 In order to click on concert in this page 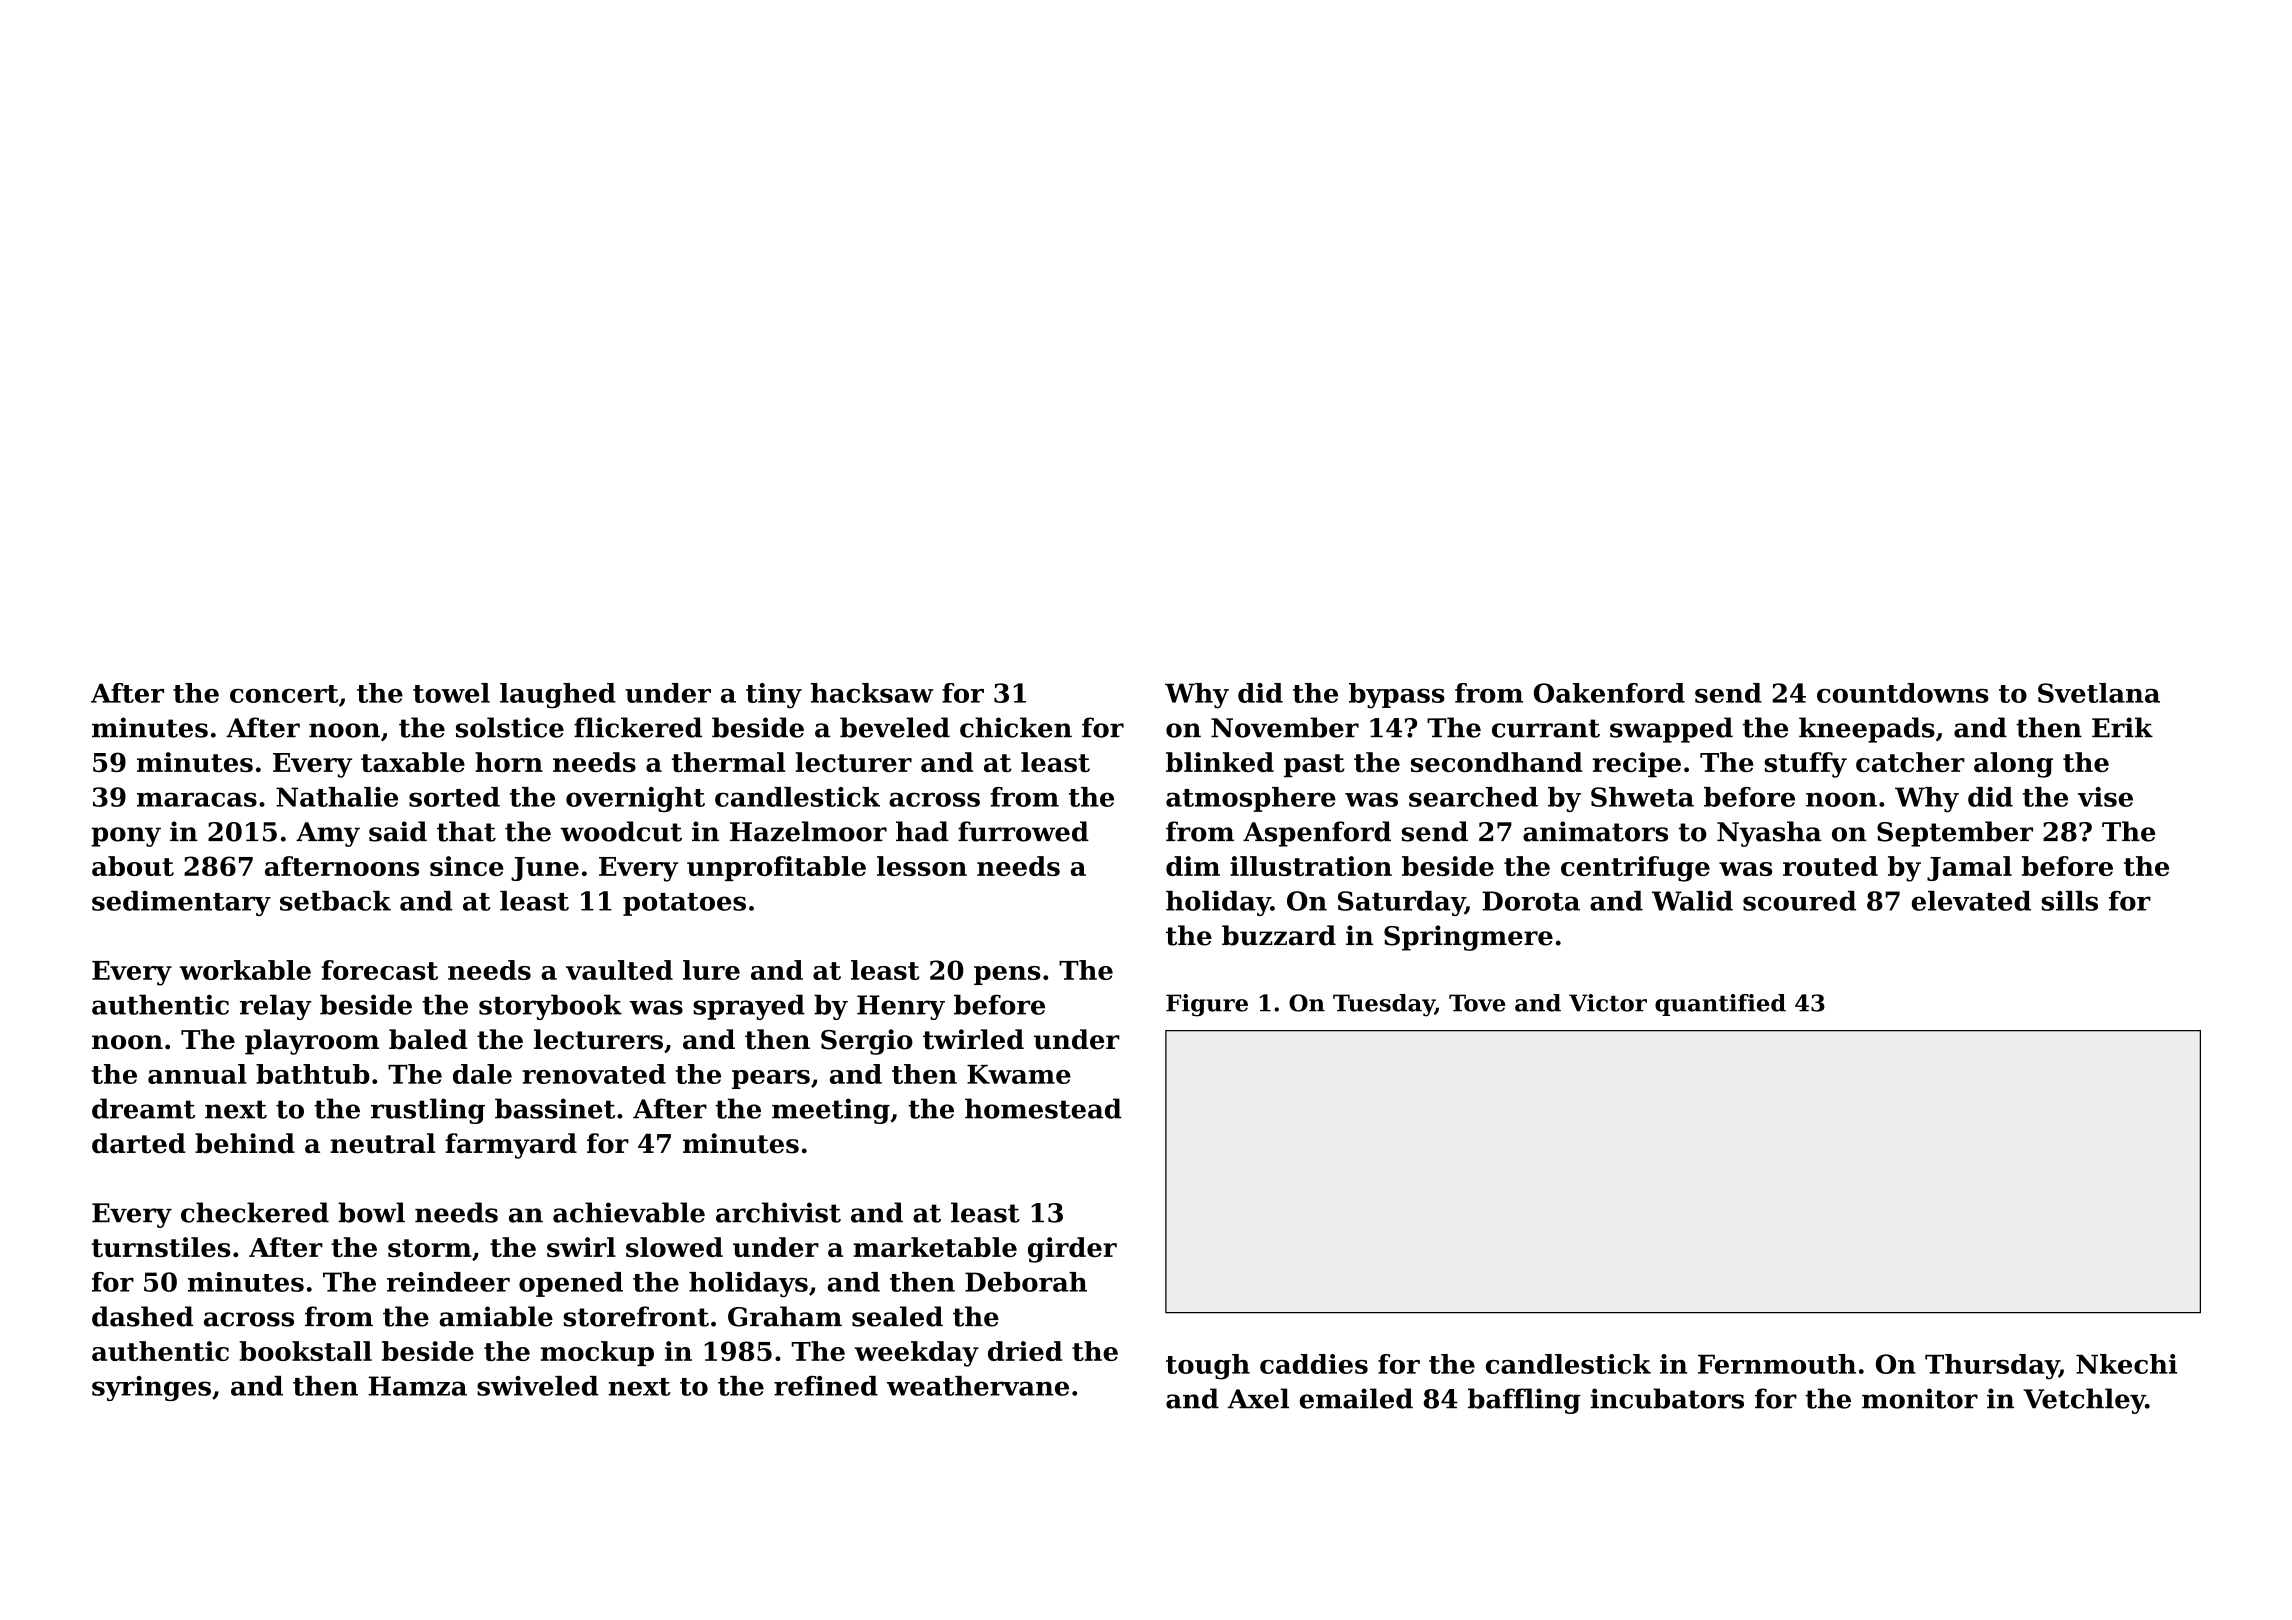, I will do `click(284, 694)`.
